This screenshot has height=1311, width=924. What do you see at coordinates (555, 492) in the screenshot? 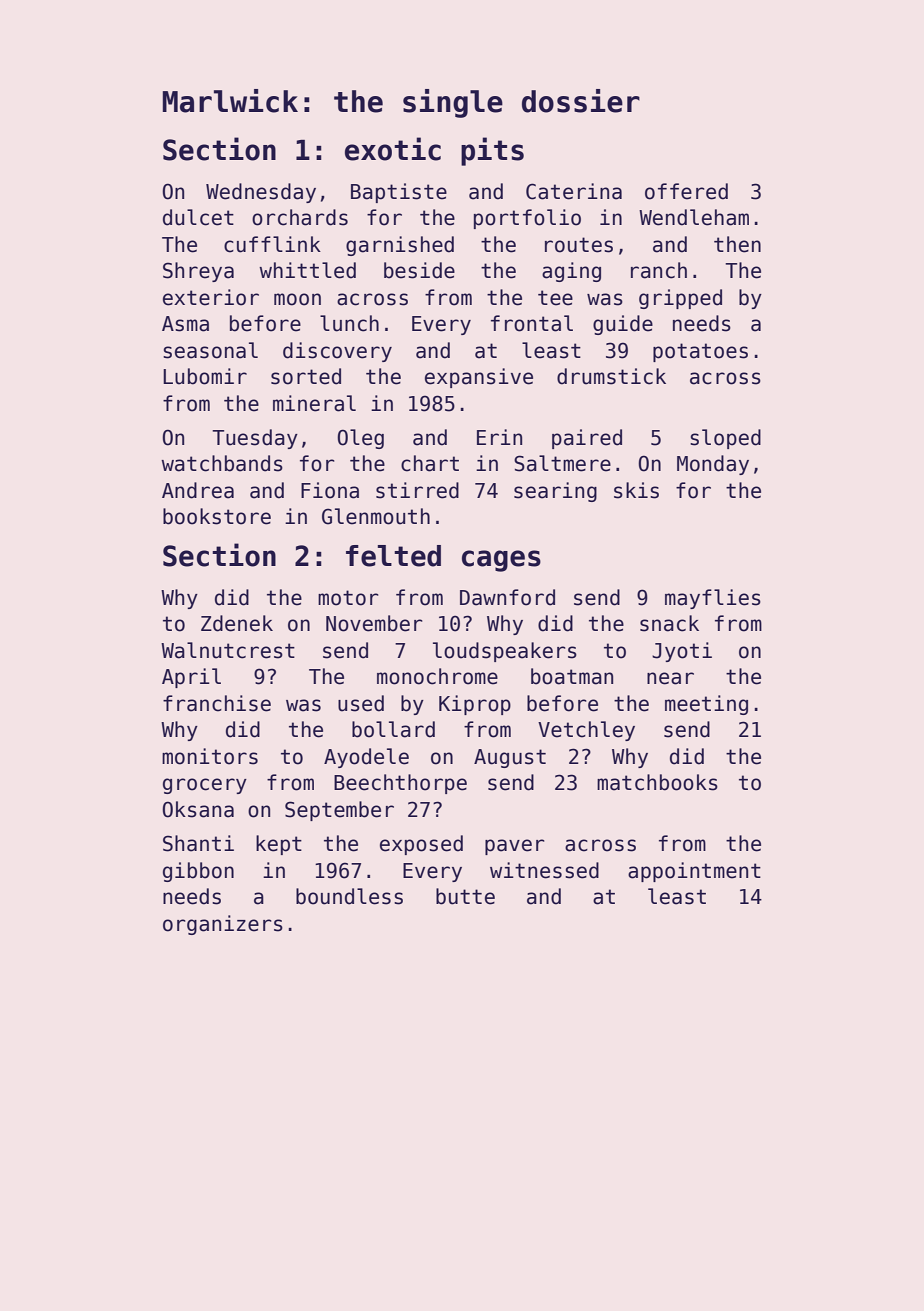
I see `searing` at bounding box center [555, 492].
